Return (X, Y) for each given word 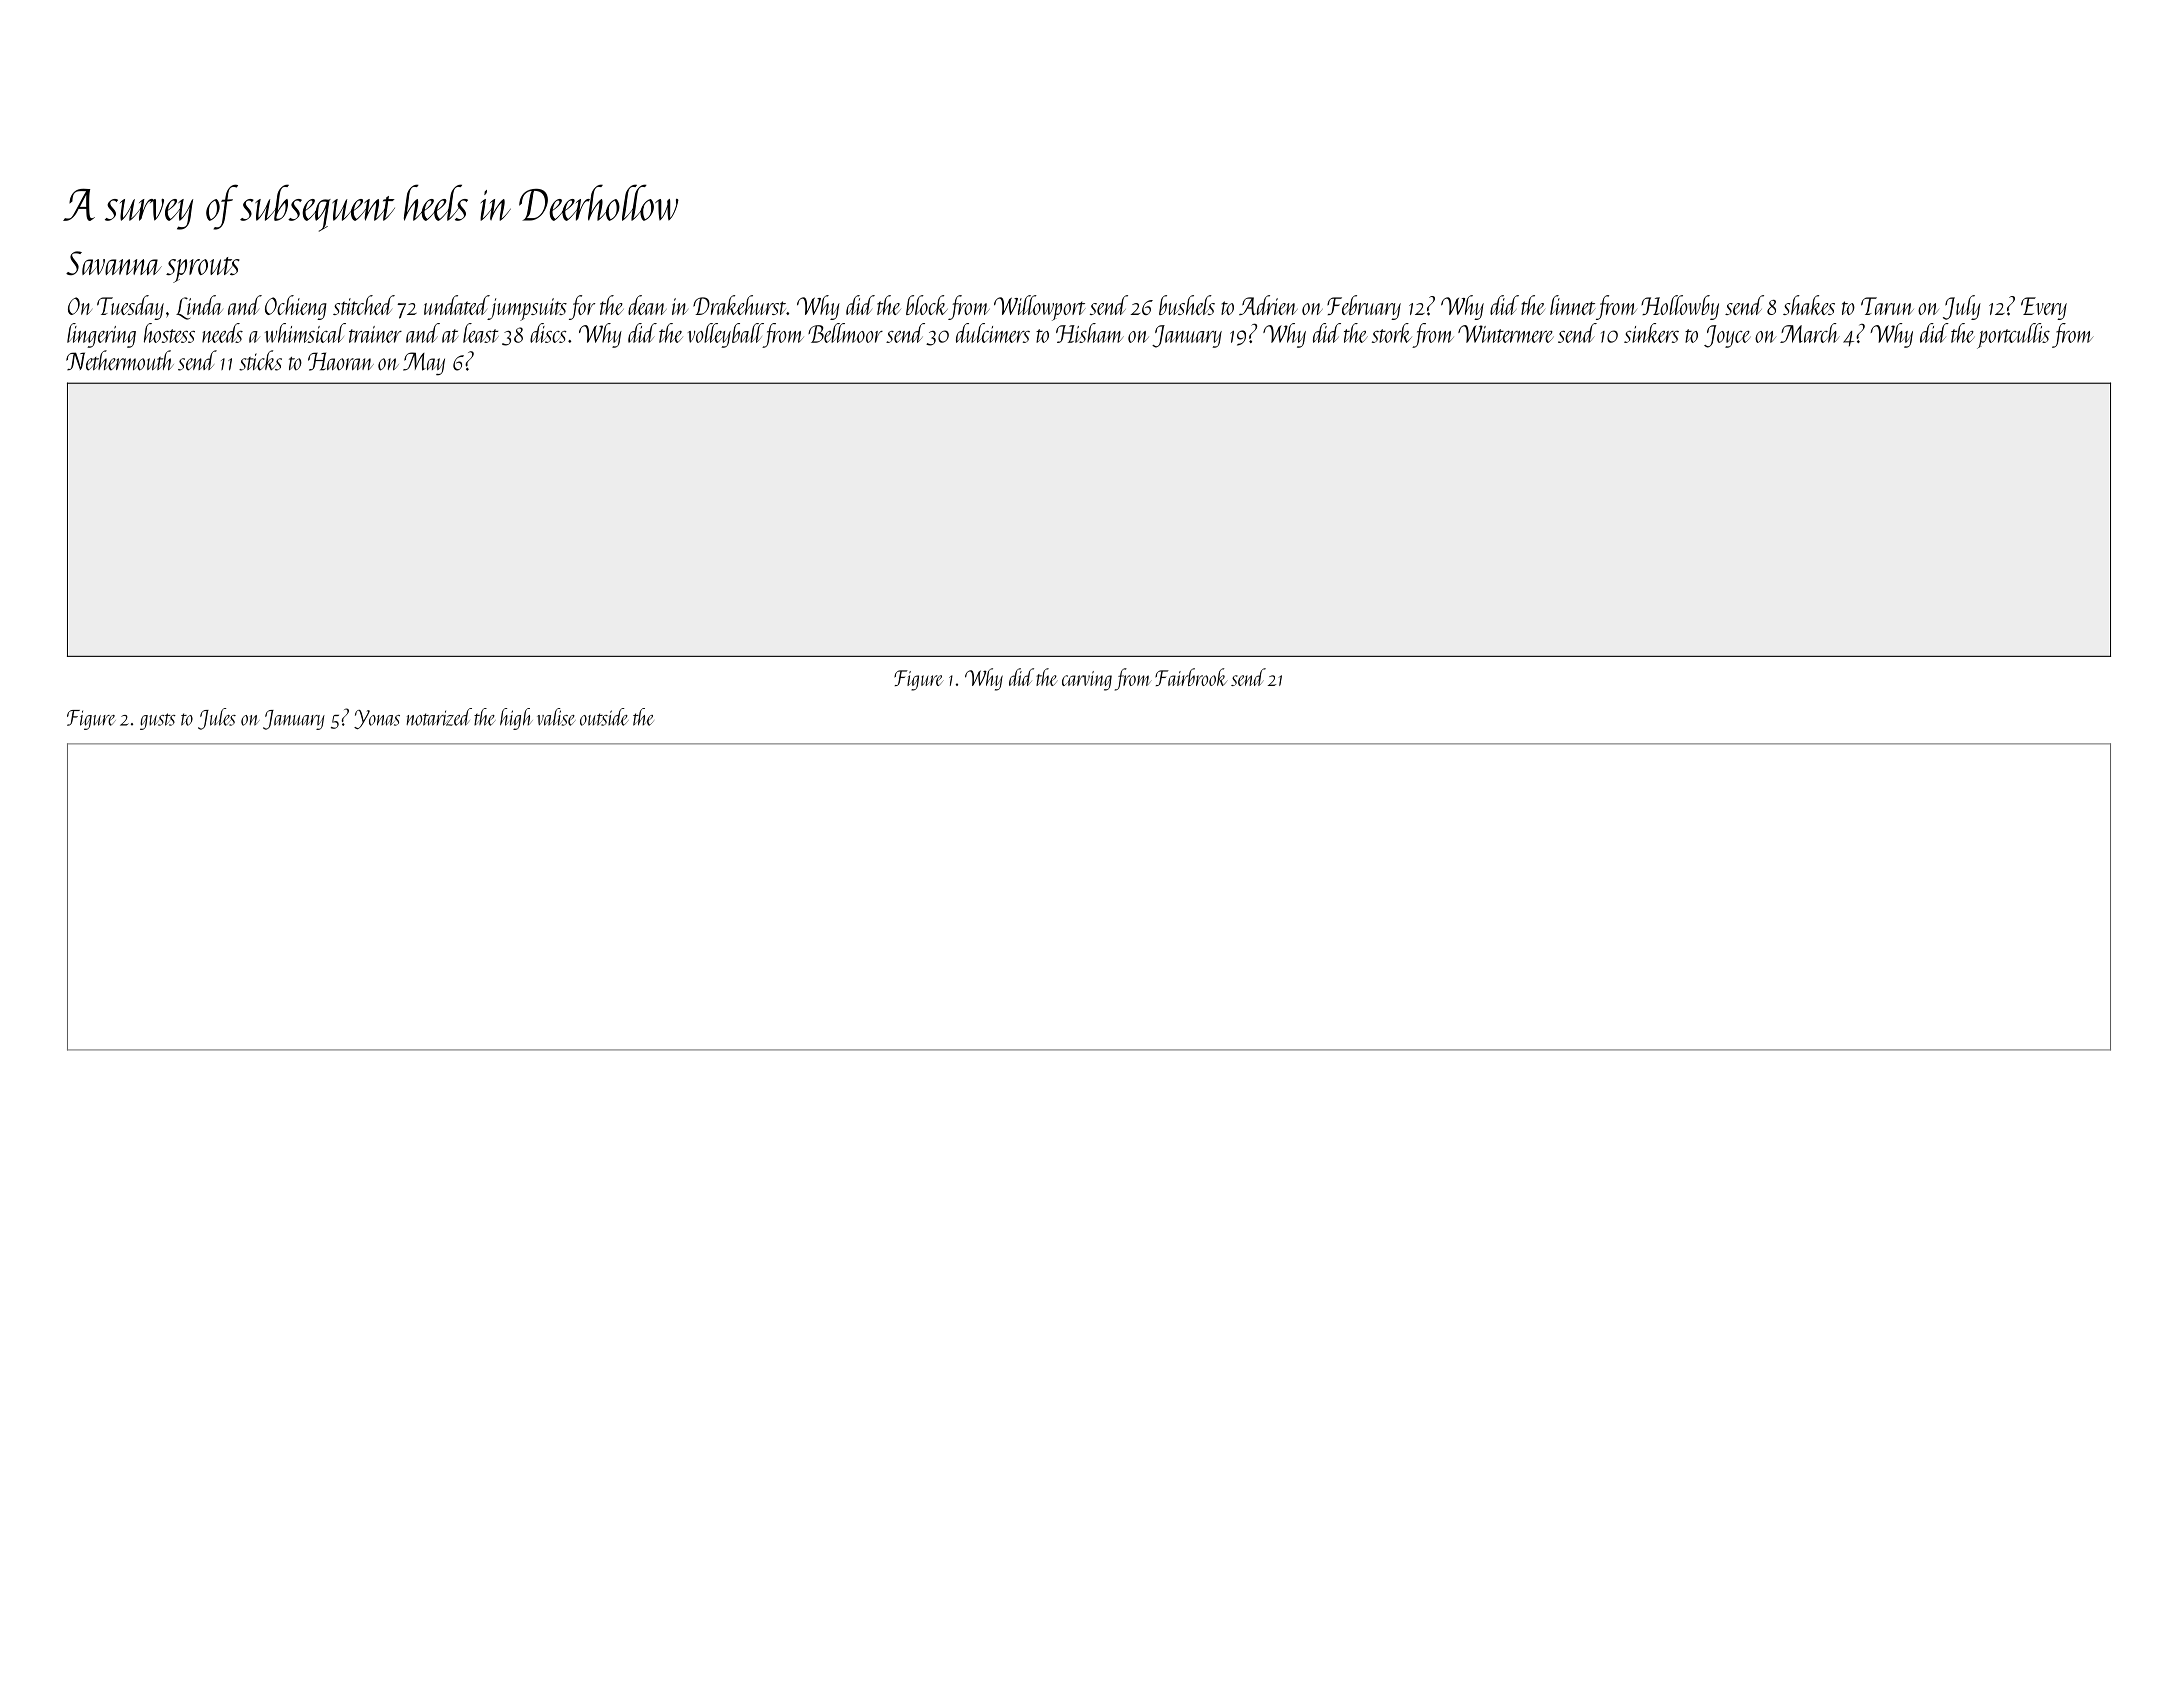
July (1962, 307)
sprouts (203, 270)
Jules (217, 719)
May (424, 363)
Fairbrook (1191, 677)
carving (1087, 681)
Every (2044, 308)
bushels (1187, 305)
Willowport (1040, 308)
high (516, 719)
